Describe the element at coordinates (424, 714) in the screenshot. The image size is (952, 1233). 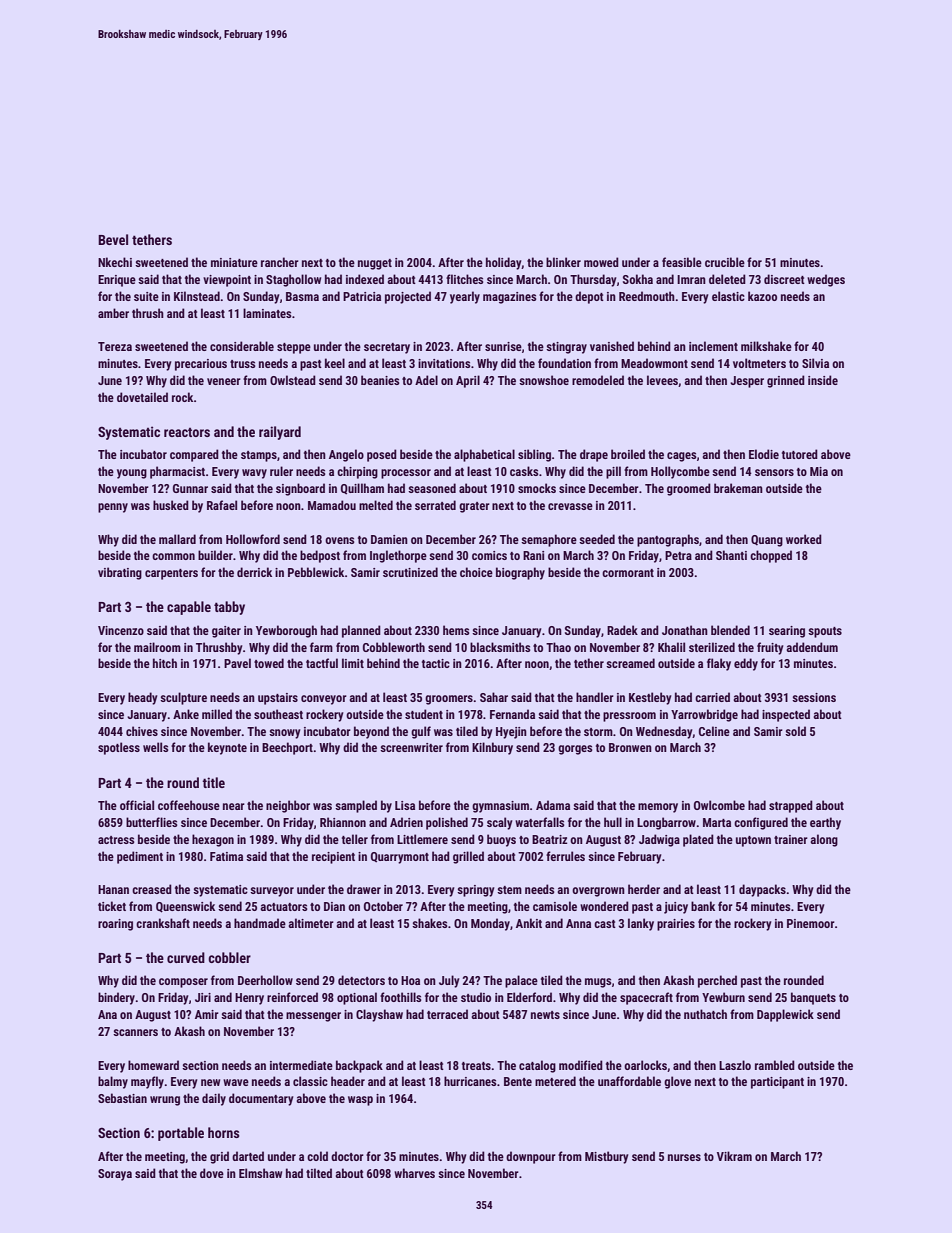
I see `student` at that location.
